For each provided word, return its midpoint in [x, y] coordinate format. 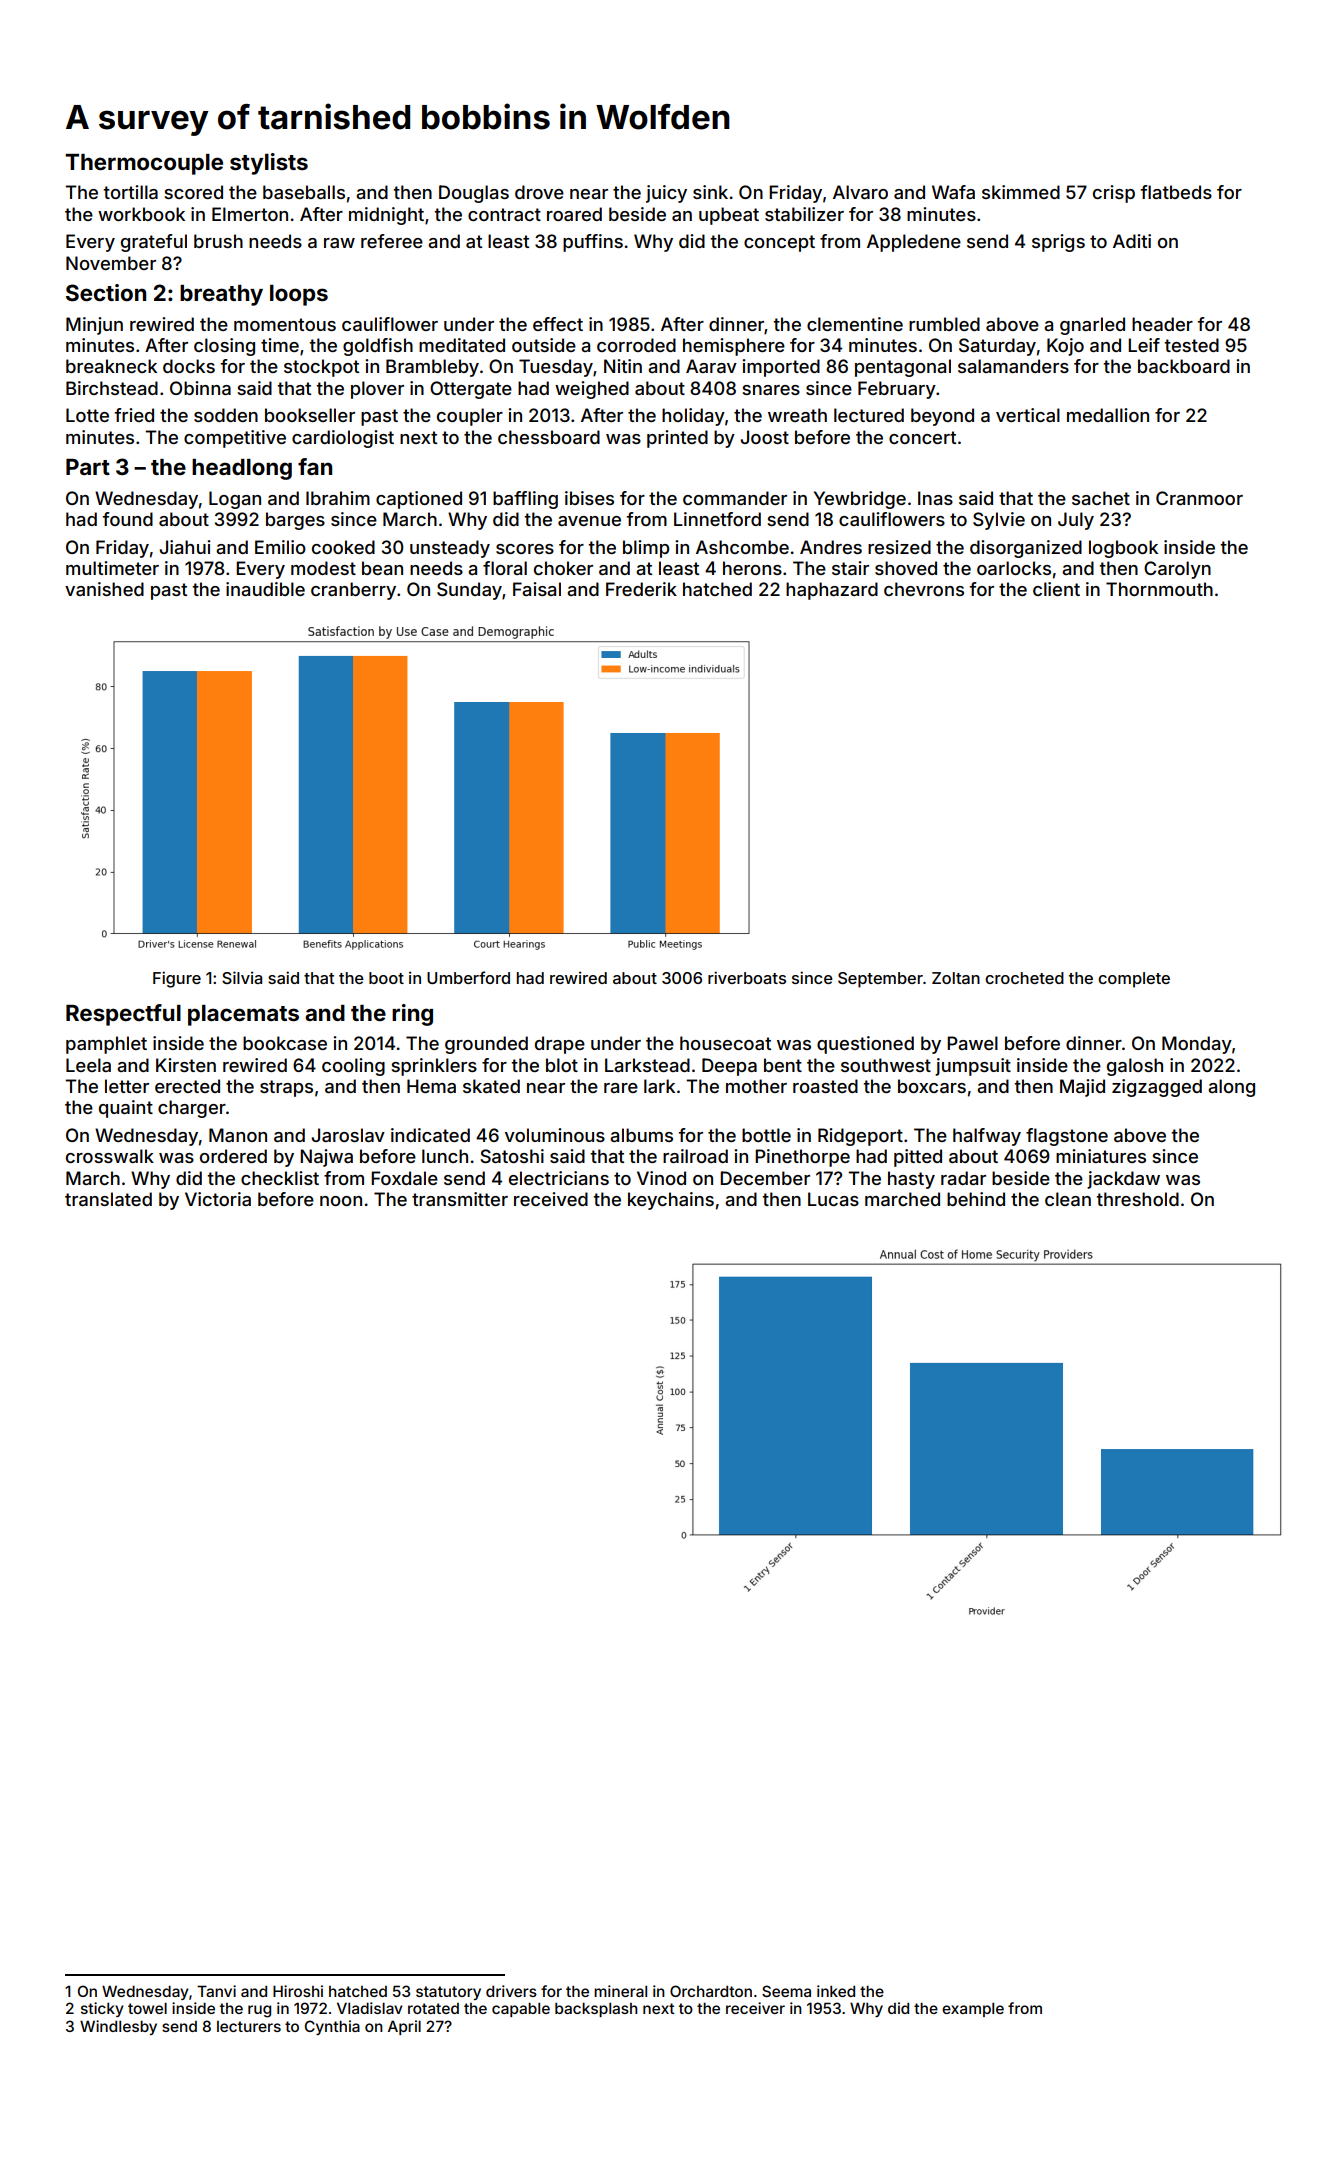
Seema [786, 1991]
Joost [764, 437]
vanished [104, 589]
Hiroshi [298, 1991]
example [973, 2010]
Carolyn [1177, 570]
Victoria [218, 1199]
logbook [1123, 549]
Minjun [94, 326]
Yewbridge [860, 500]
